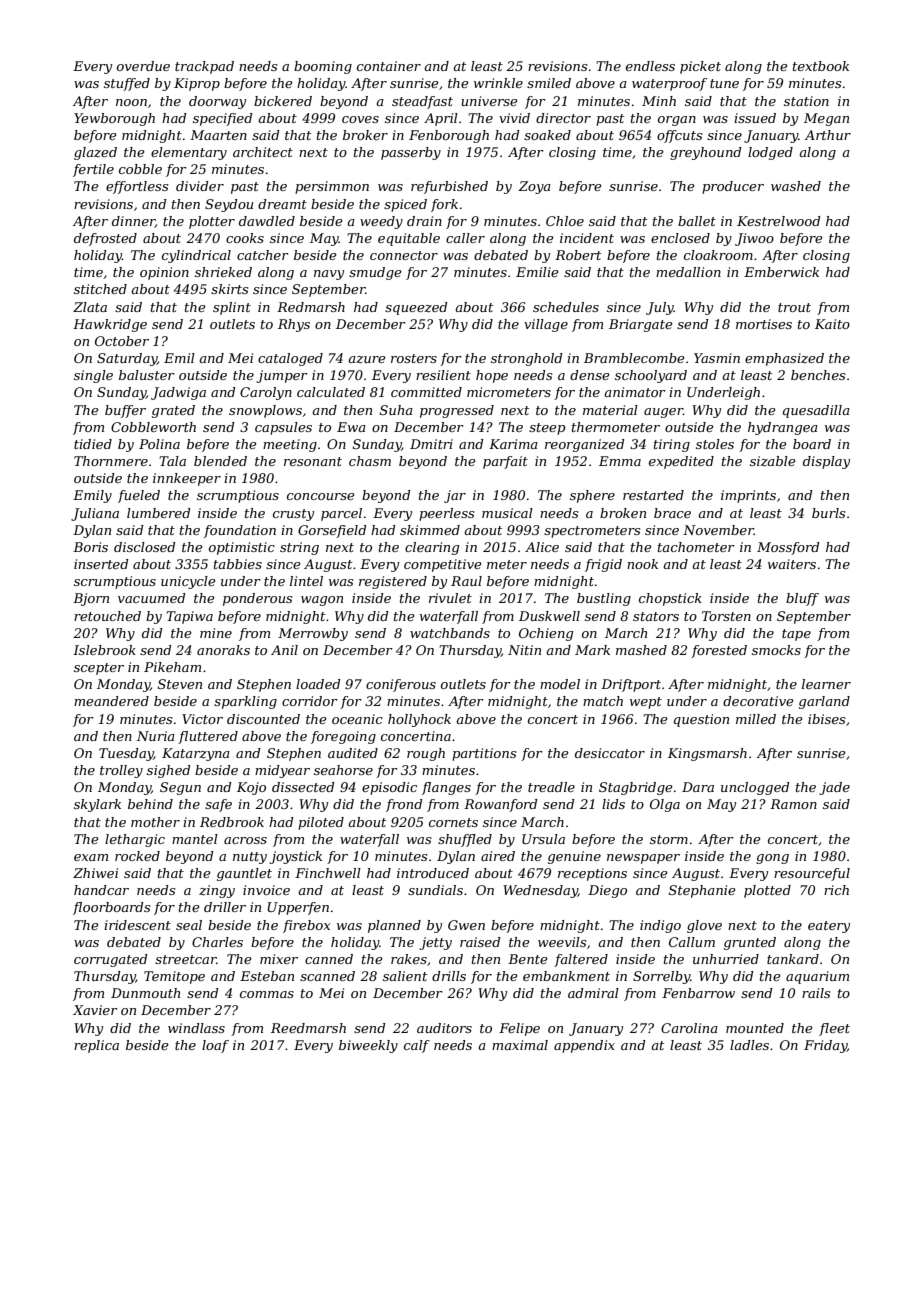 This document has width=924, height=1308. I want to click on lintel, so click(306, 581).
